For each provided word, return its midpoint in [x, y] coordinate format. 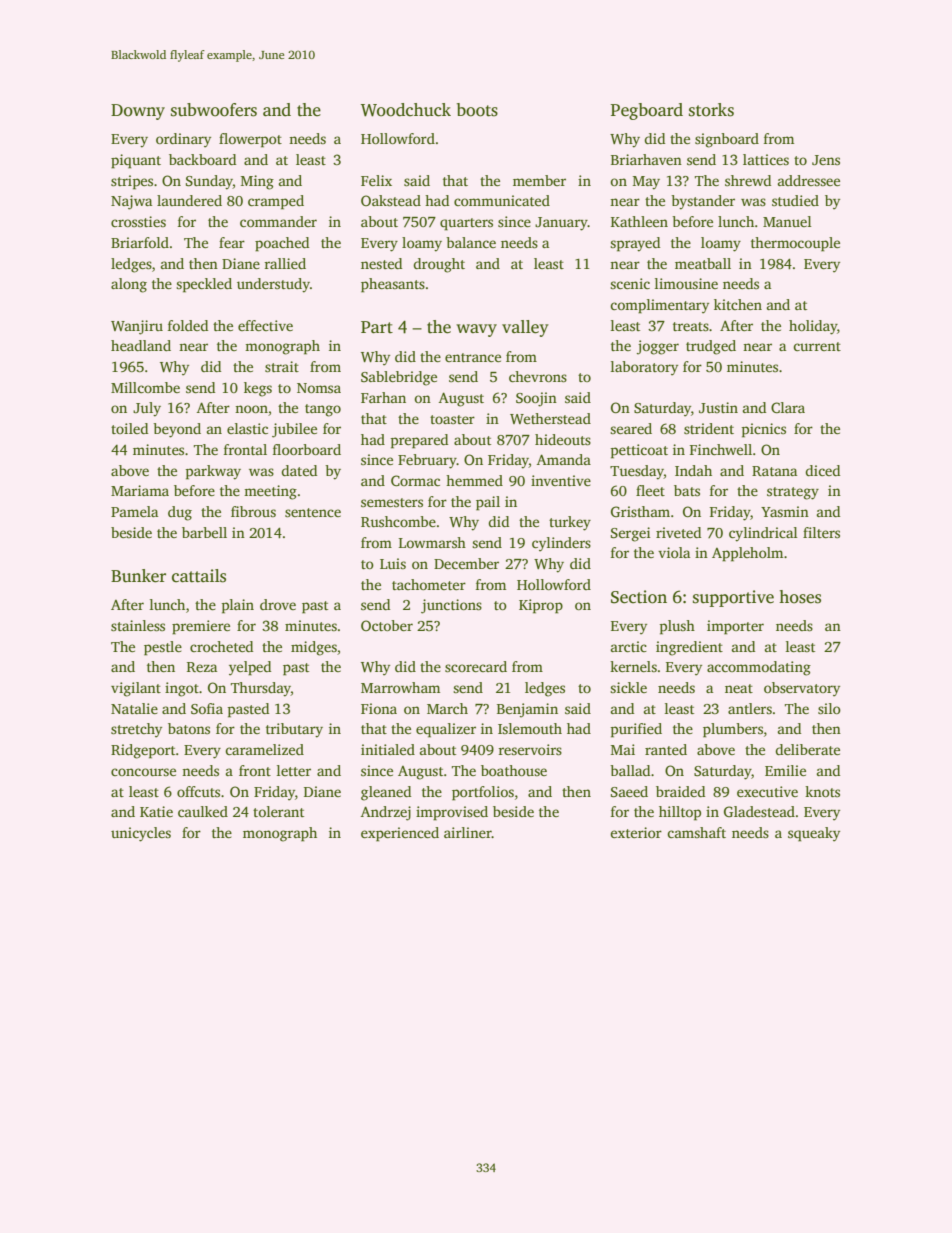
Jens [826, 160]
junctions [451, 606]
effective [265, 325]
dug [180, 513]
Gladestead [759, 811]
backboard [202, 159]
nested [381, 263]
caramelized [264, 749]
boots [477, 110]
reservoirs [530, 749]
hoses [800, 597]
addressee [809, 180]
